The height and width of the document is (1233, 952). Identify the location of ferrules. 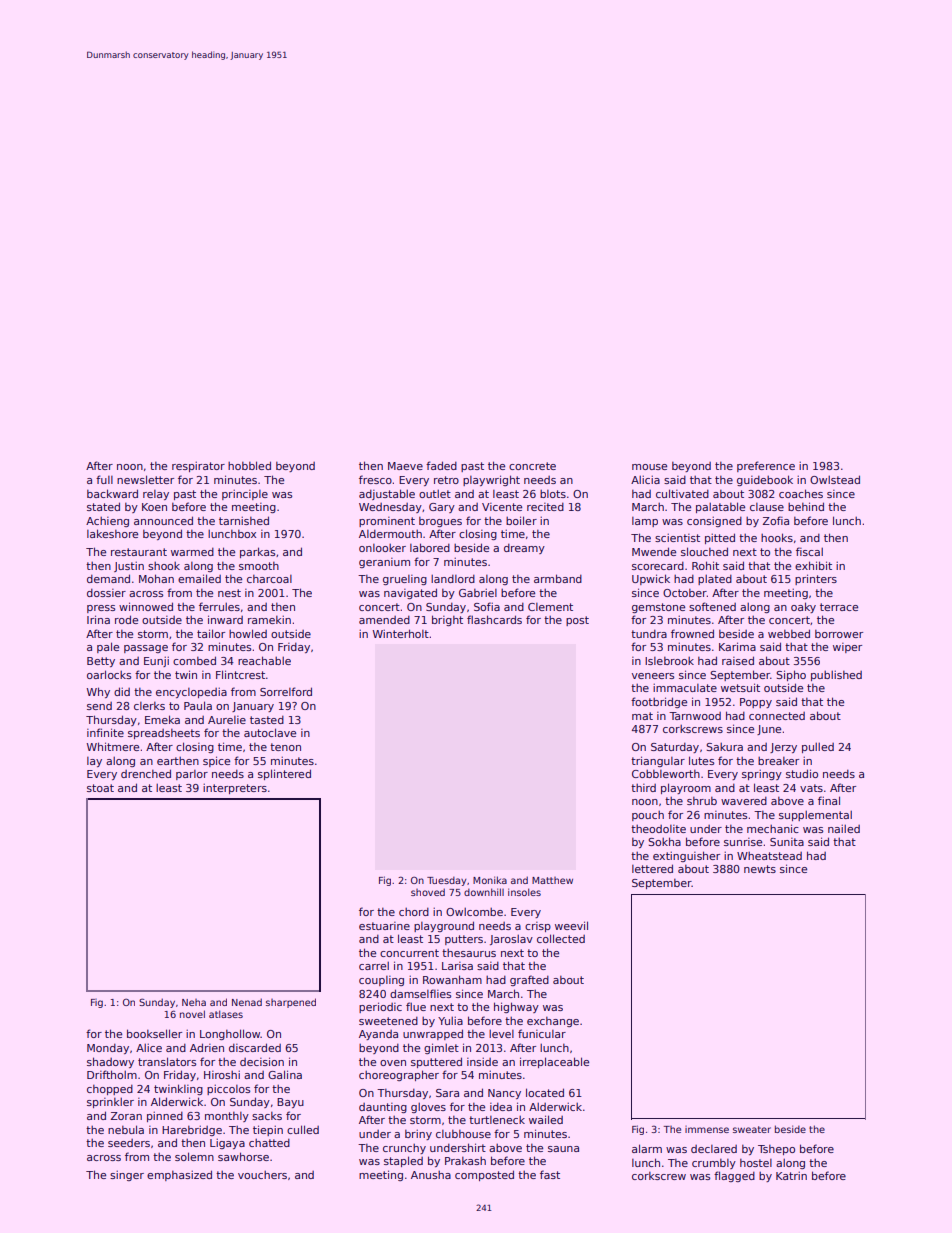
(219, 606).
